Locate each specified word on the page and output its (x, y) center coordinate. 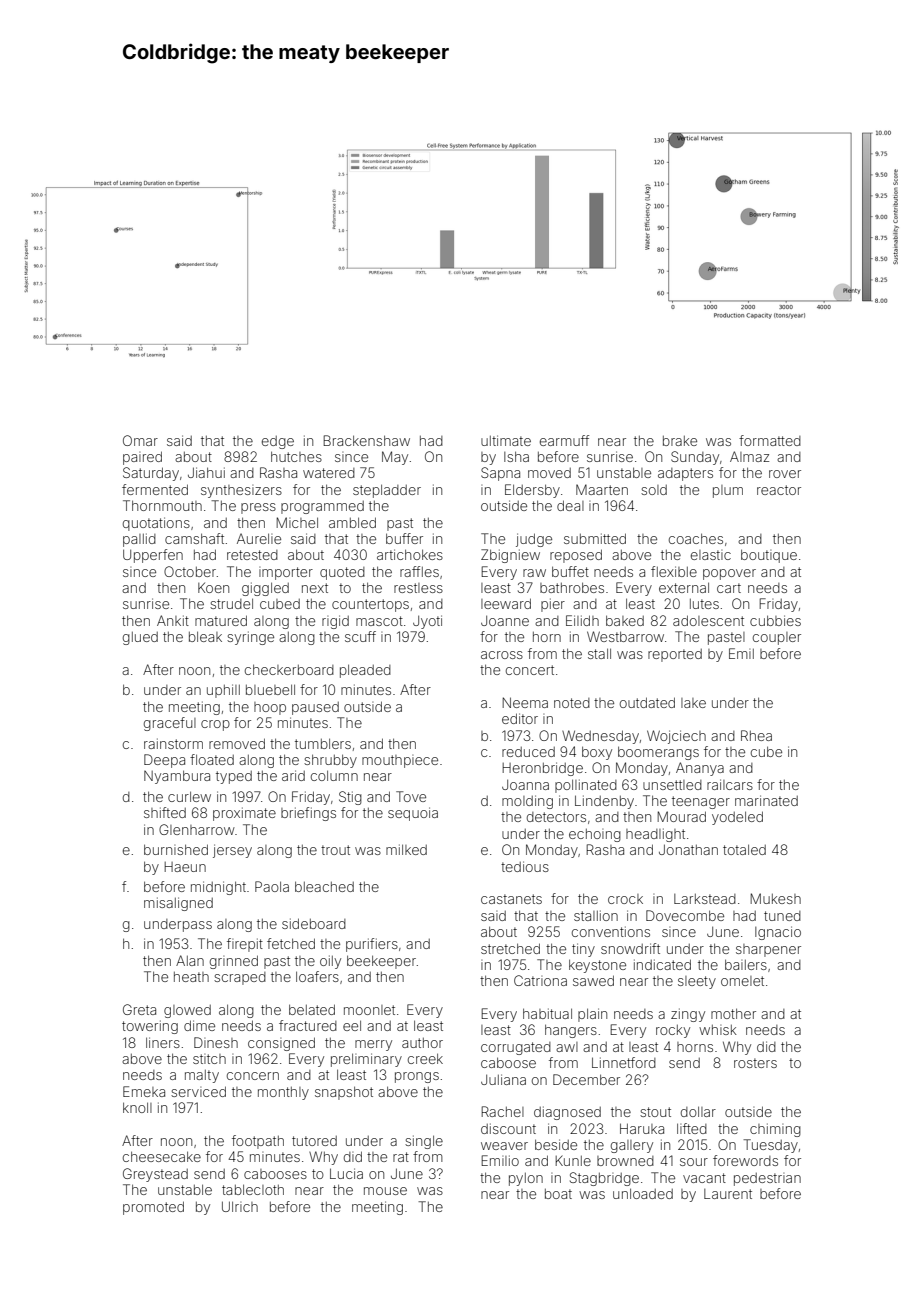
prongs (417, 1077)
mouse (385, 1191)
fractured (308, 1025)
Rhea (756, 735)
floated (212, 759)
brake (680, 441)
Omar (140, 440)
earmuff (564, 440)
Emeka (144, 1091)
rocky (673, 1031)
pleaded (365, 671)
